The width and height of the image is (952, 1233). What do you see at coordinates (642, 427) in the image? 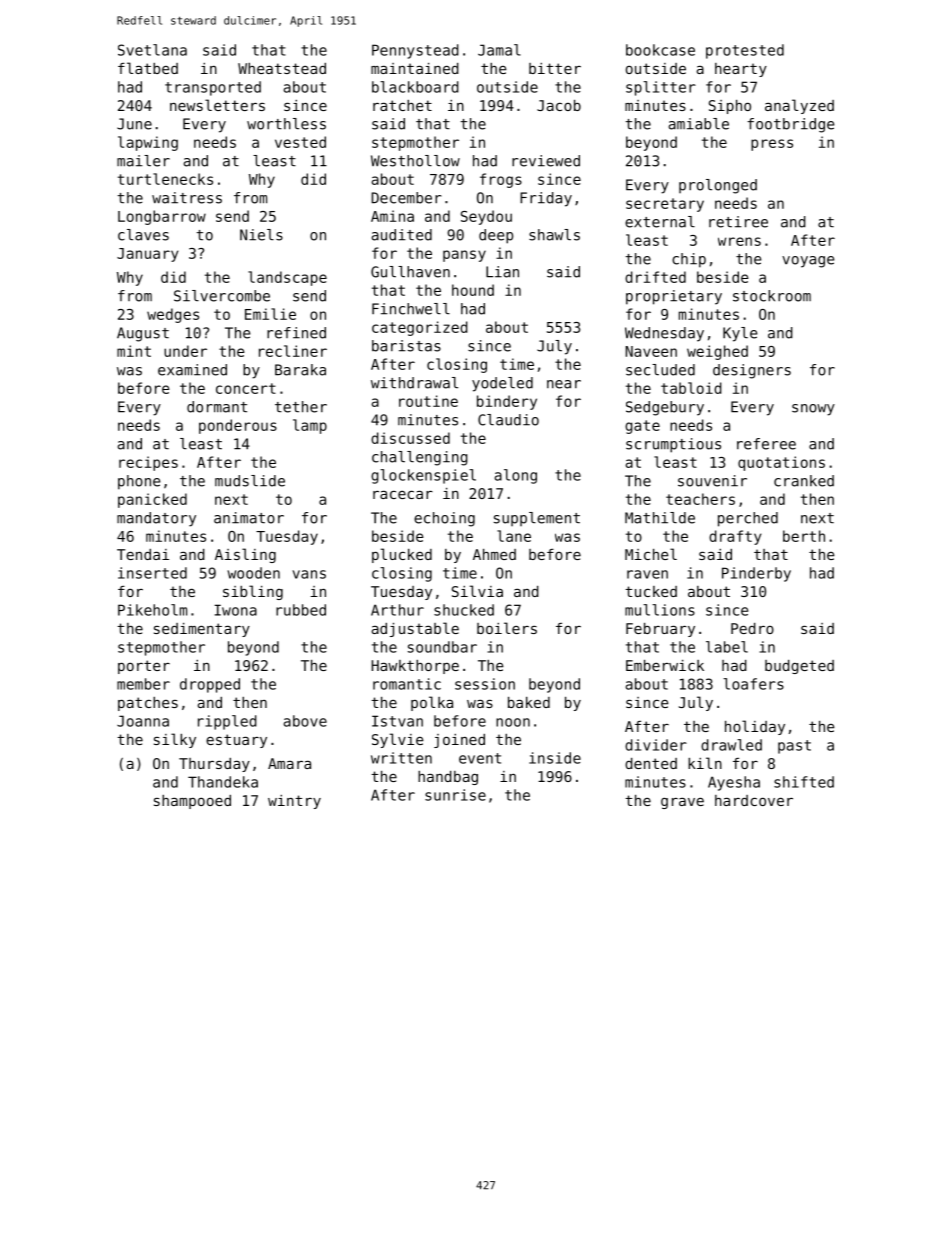
I see `gate` at bounding box center [642, 427].
